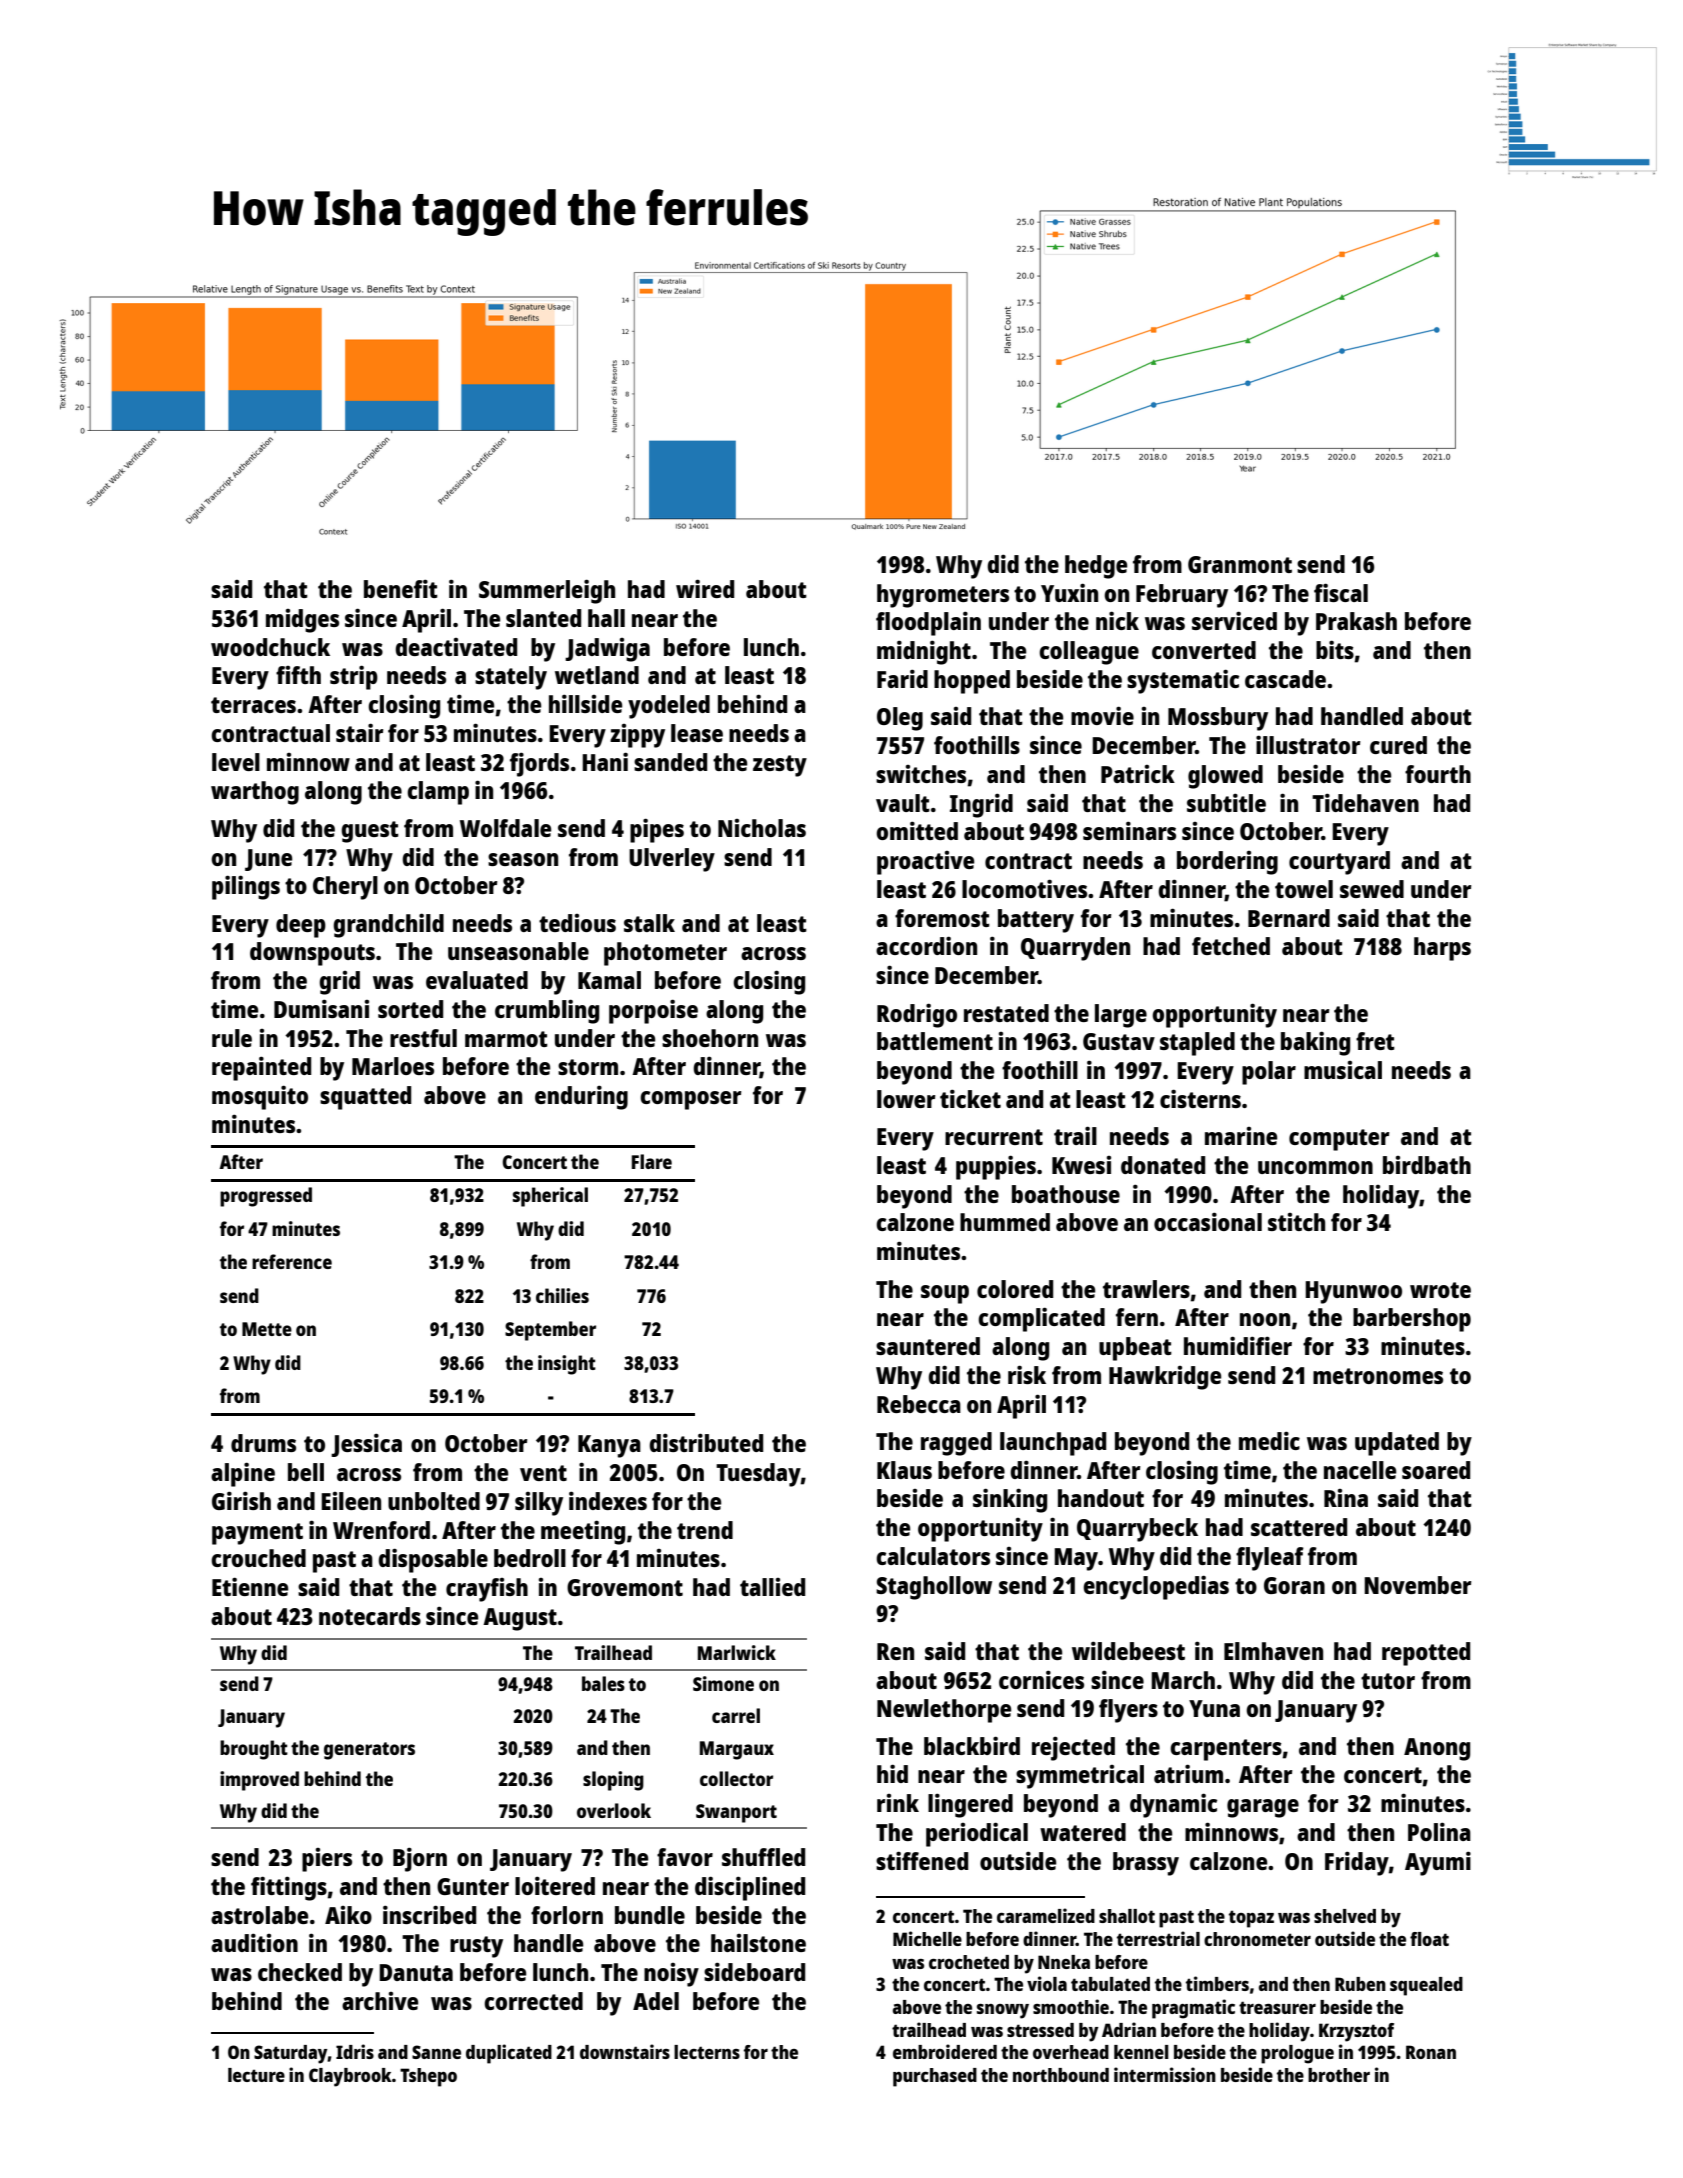 The width and height of the image is (1683, 2178). Describe the element at coordinates (1353, 1292) in the image. I see `Hyunwoo` at that location.
